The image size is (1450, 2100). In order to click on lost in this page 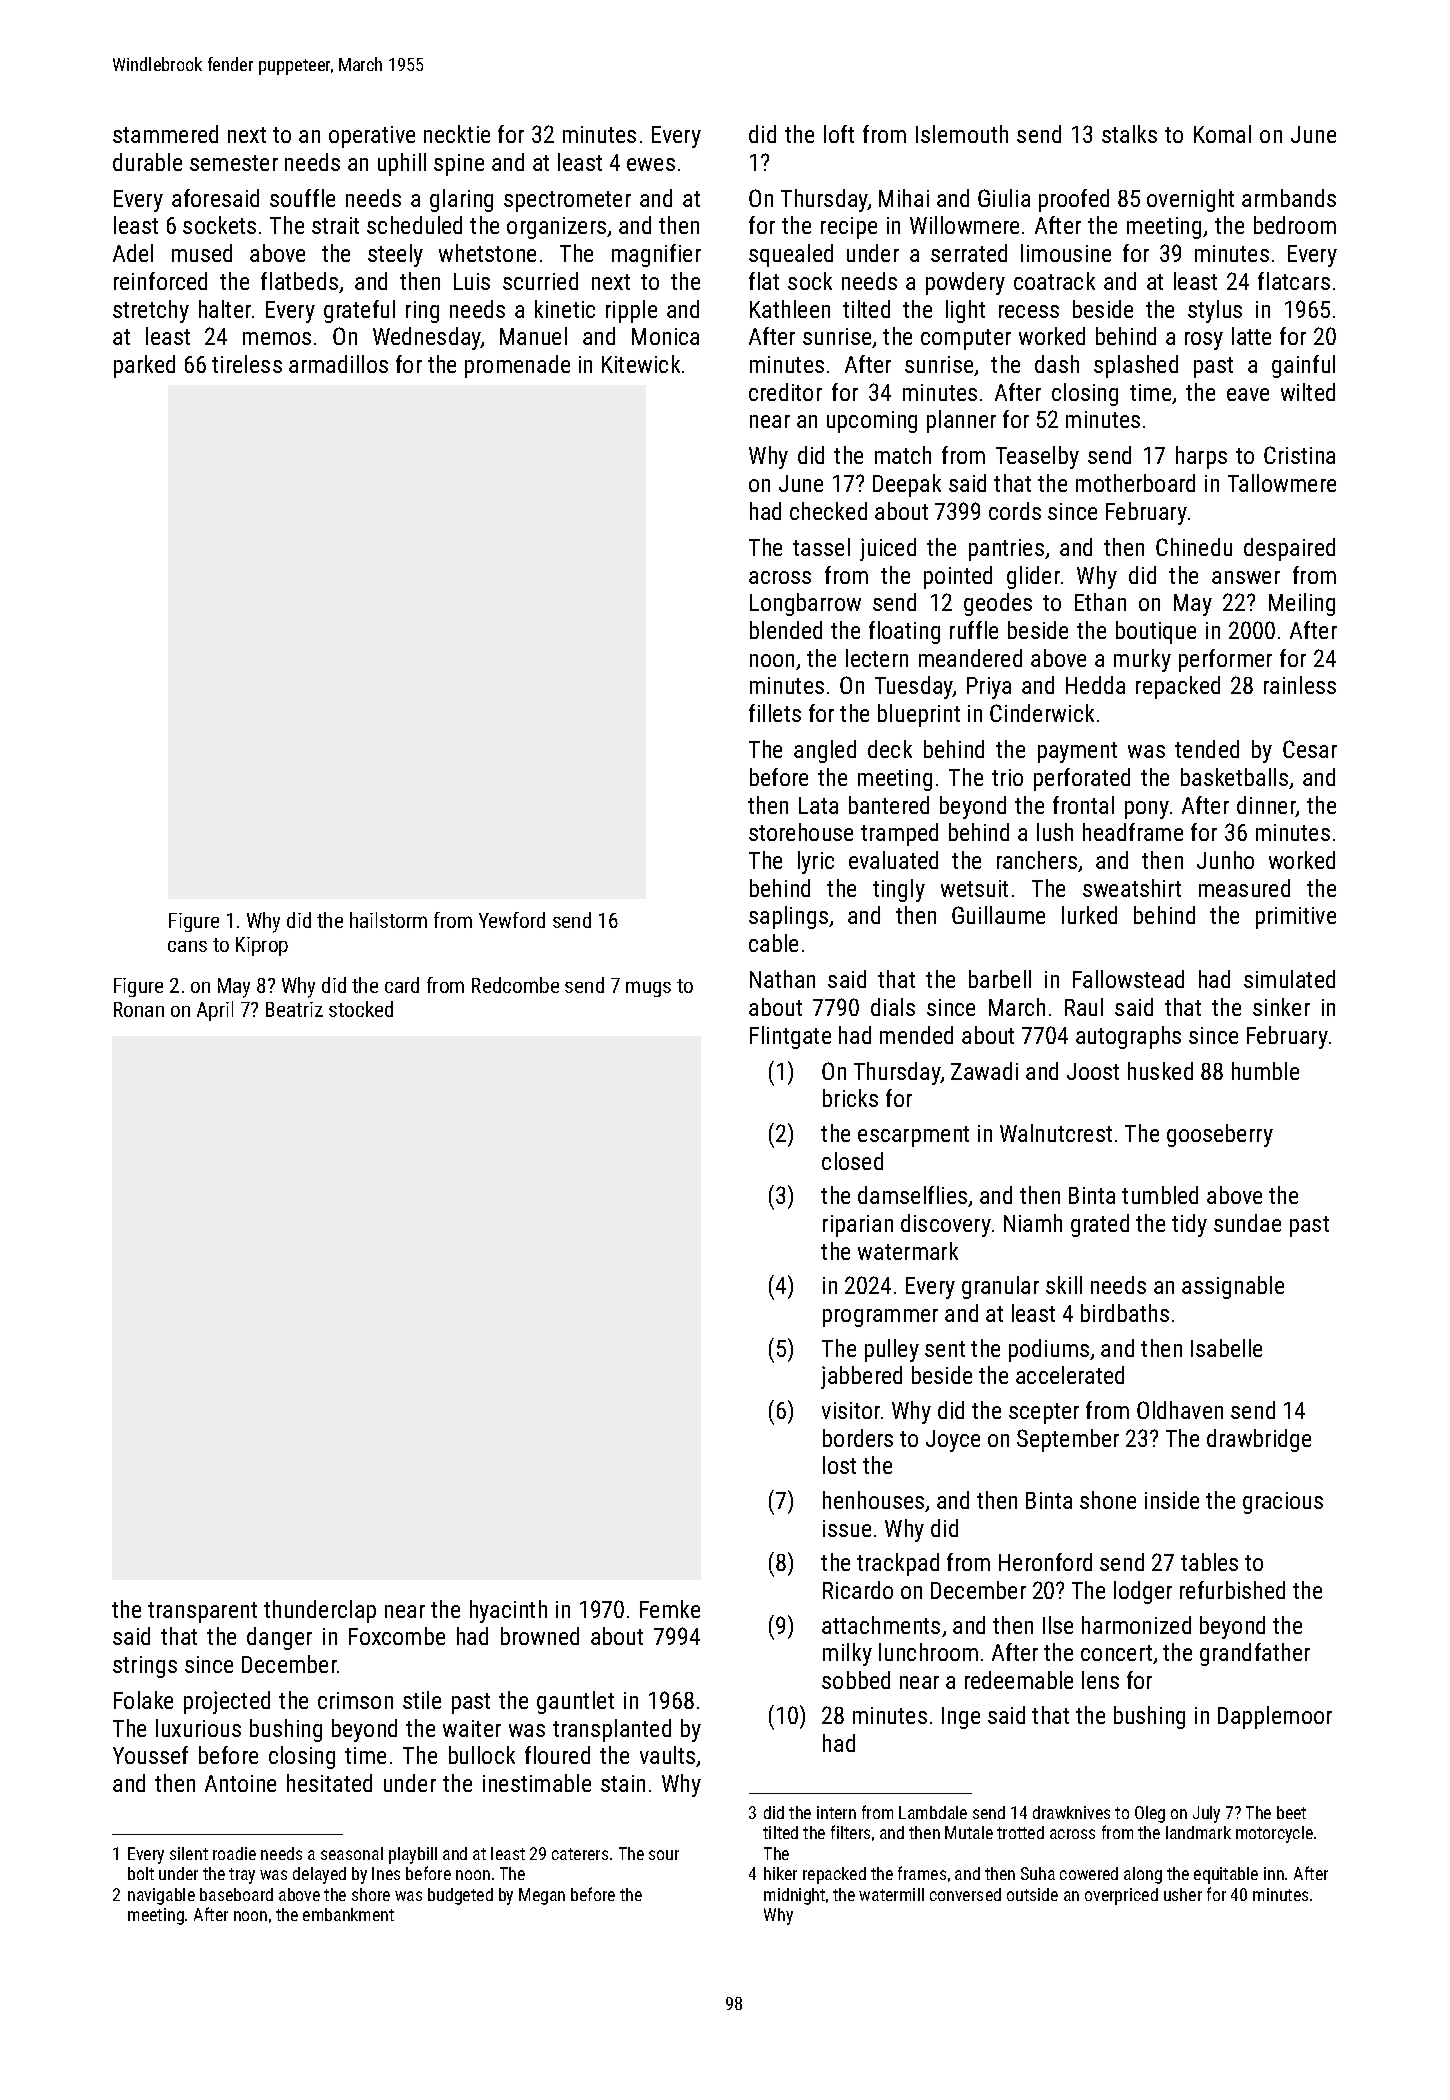, I will do `click(839, 1465)`.
